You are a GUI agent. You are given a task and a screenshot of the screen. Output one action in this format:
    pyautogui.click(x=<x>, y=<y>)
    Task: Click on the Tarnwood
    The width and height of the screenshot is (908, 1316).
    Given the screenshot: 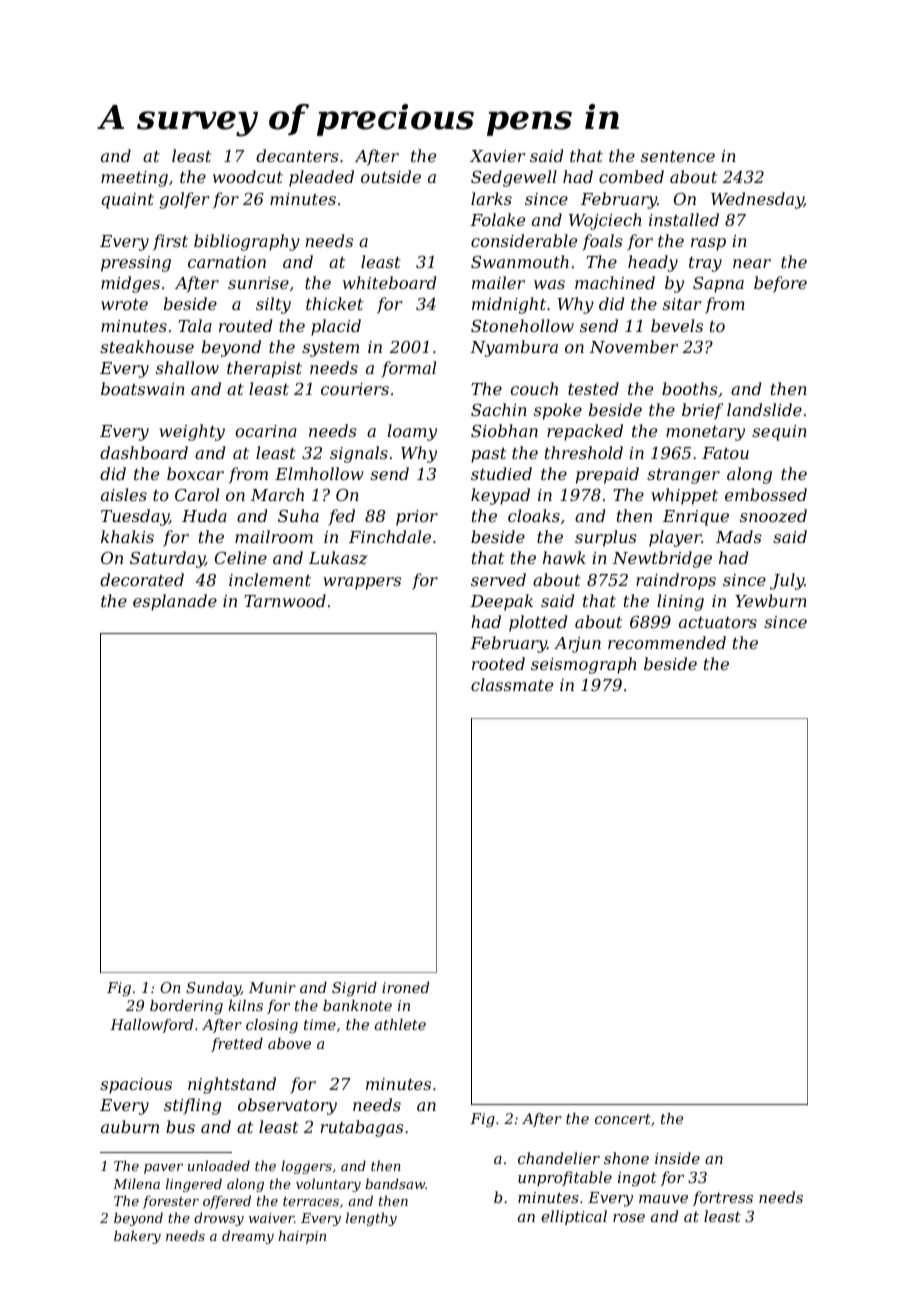 What is the action you would take?
    pyautogui.click(x=285, y=600)
